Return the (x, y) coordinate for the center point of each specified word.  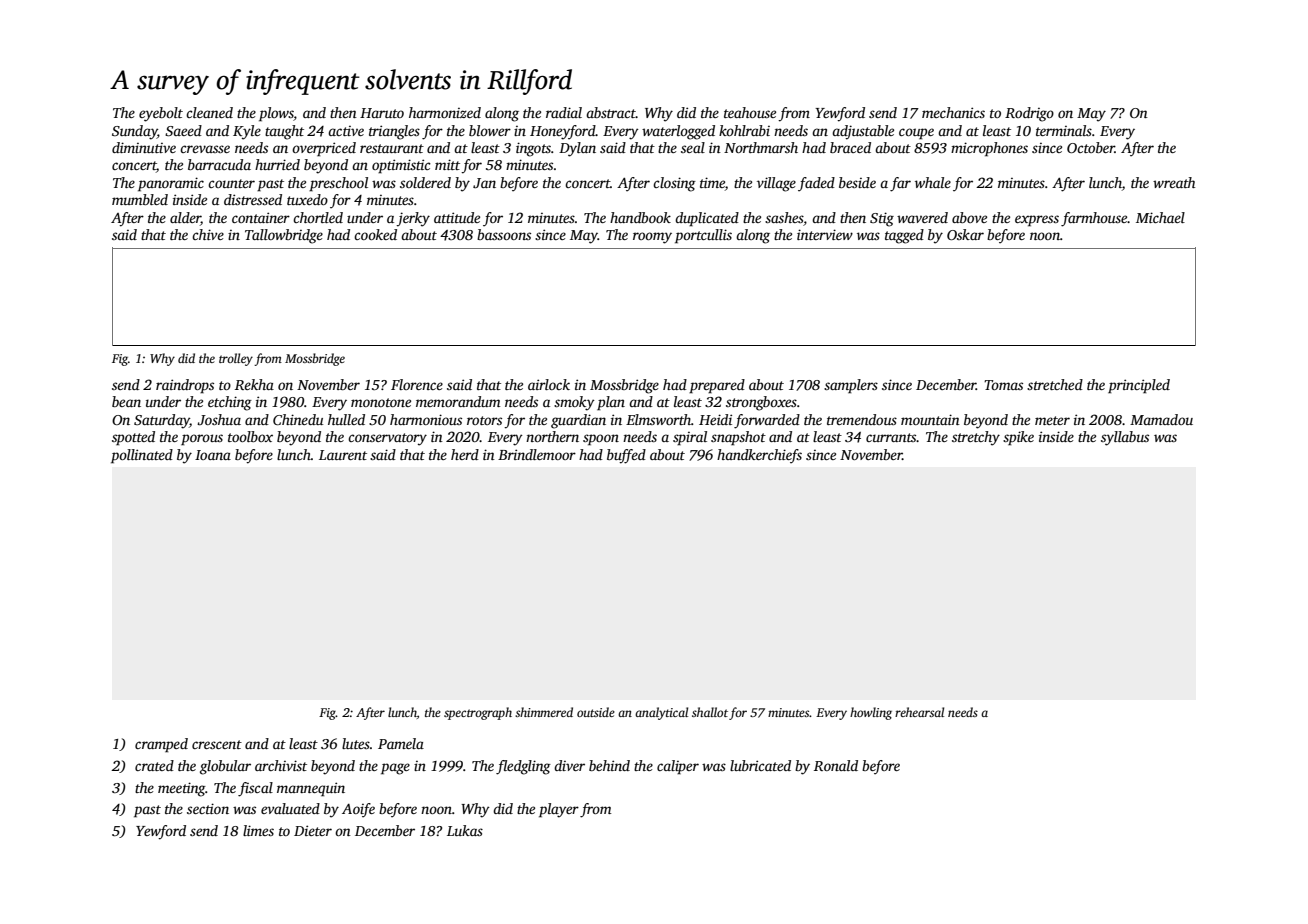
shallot (710, 712)
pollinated (142, 456)
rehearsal (919, 712)
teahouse (750, 112)
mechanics (953, 112)
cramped (161, 745)
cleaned (209, 112)
